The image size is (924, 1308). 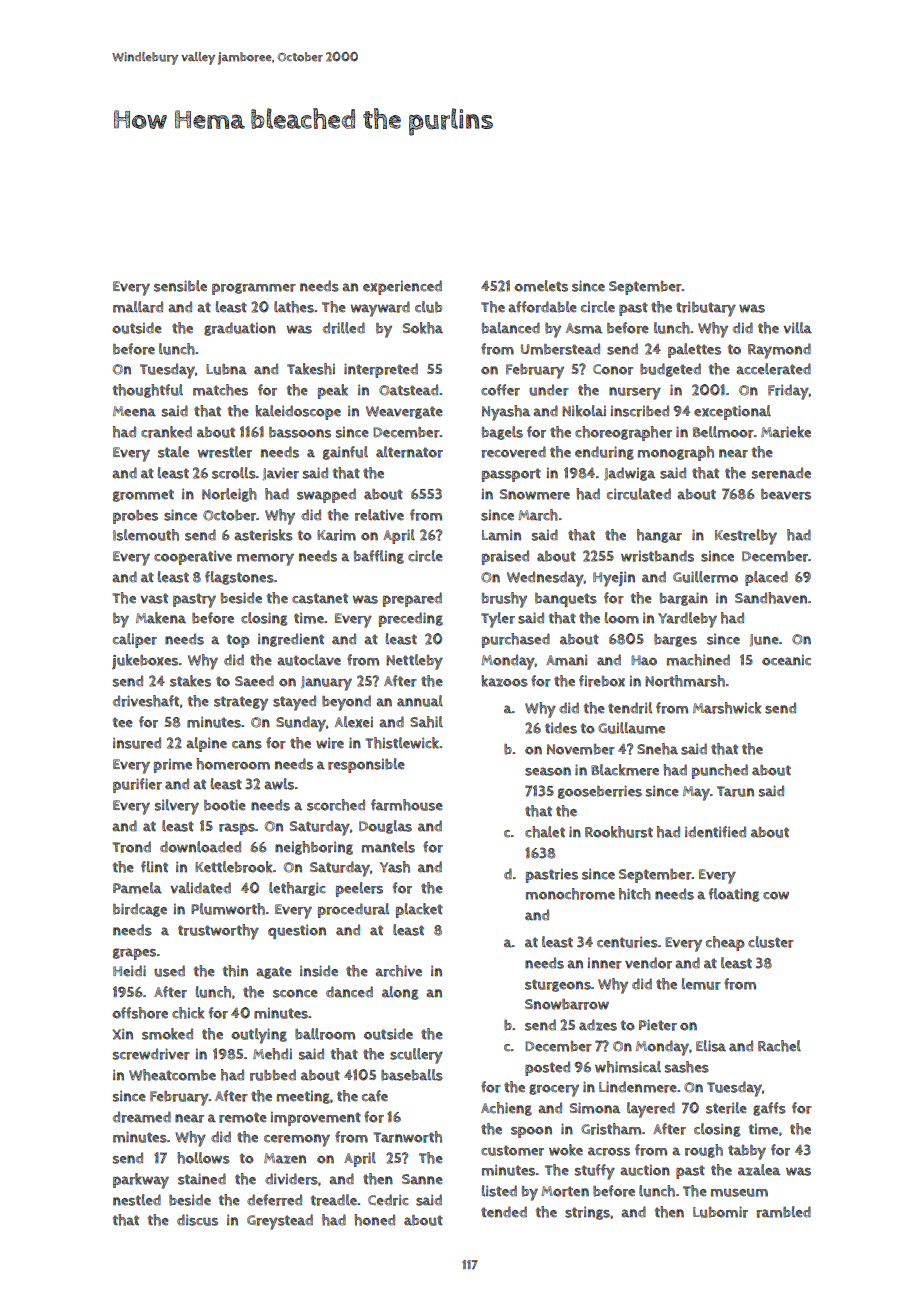 What do you see at coordinates (400, 993) in the image?
I see `along` at bounding box center [400, 993].
